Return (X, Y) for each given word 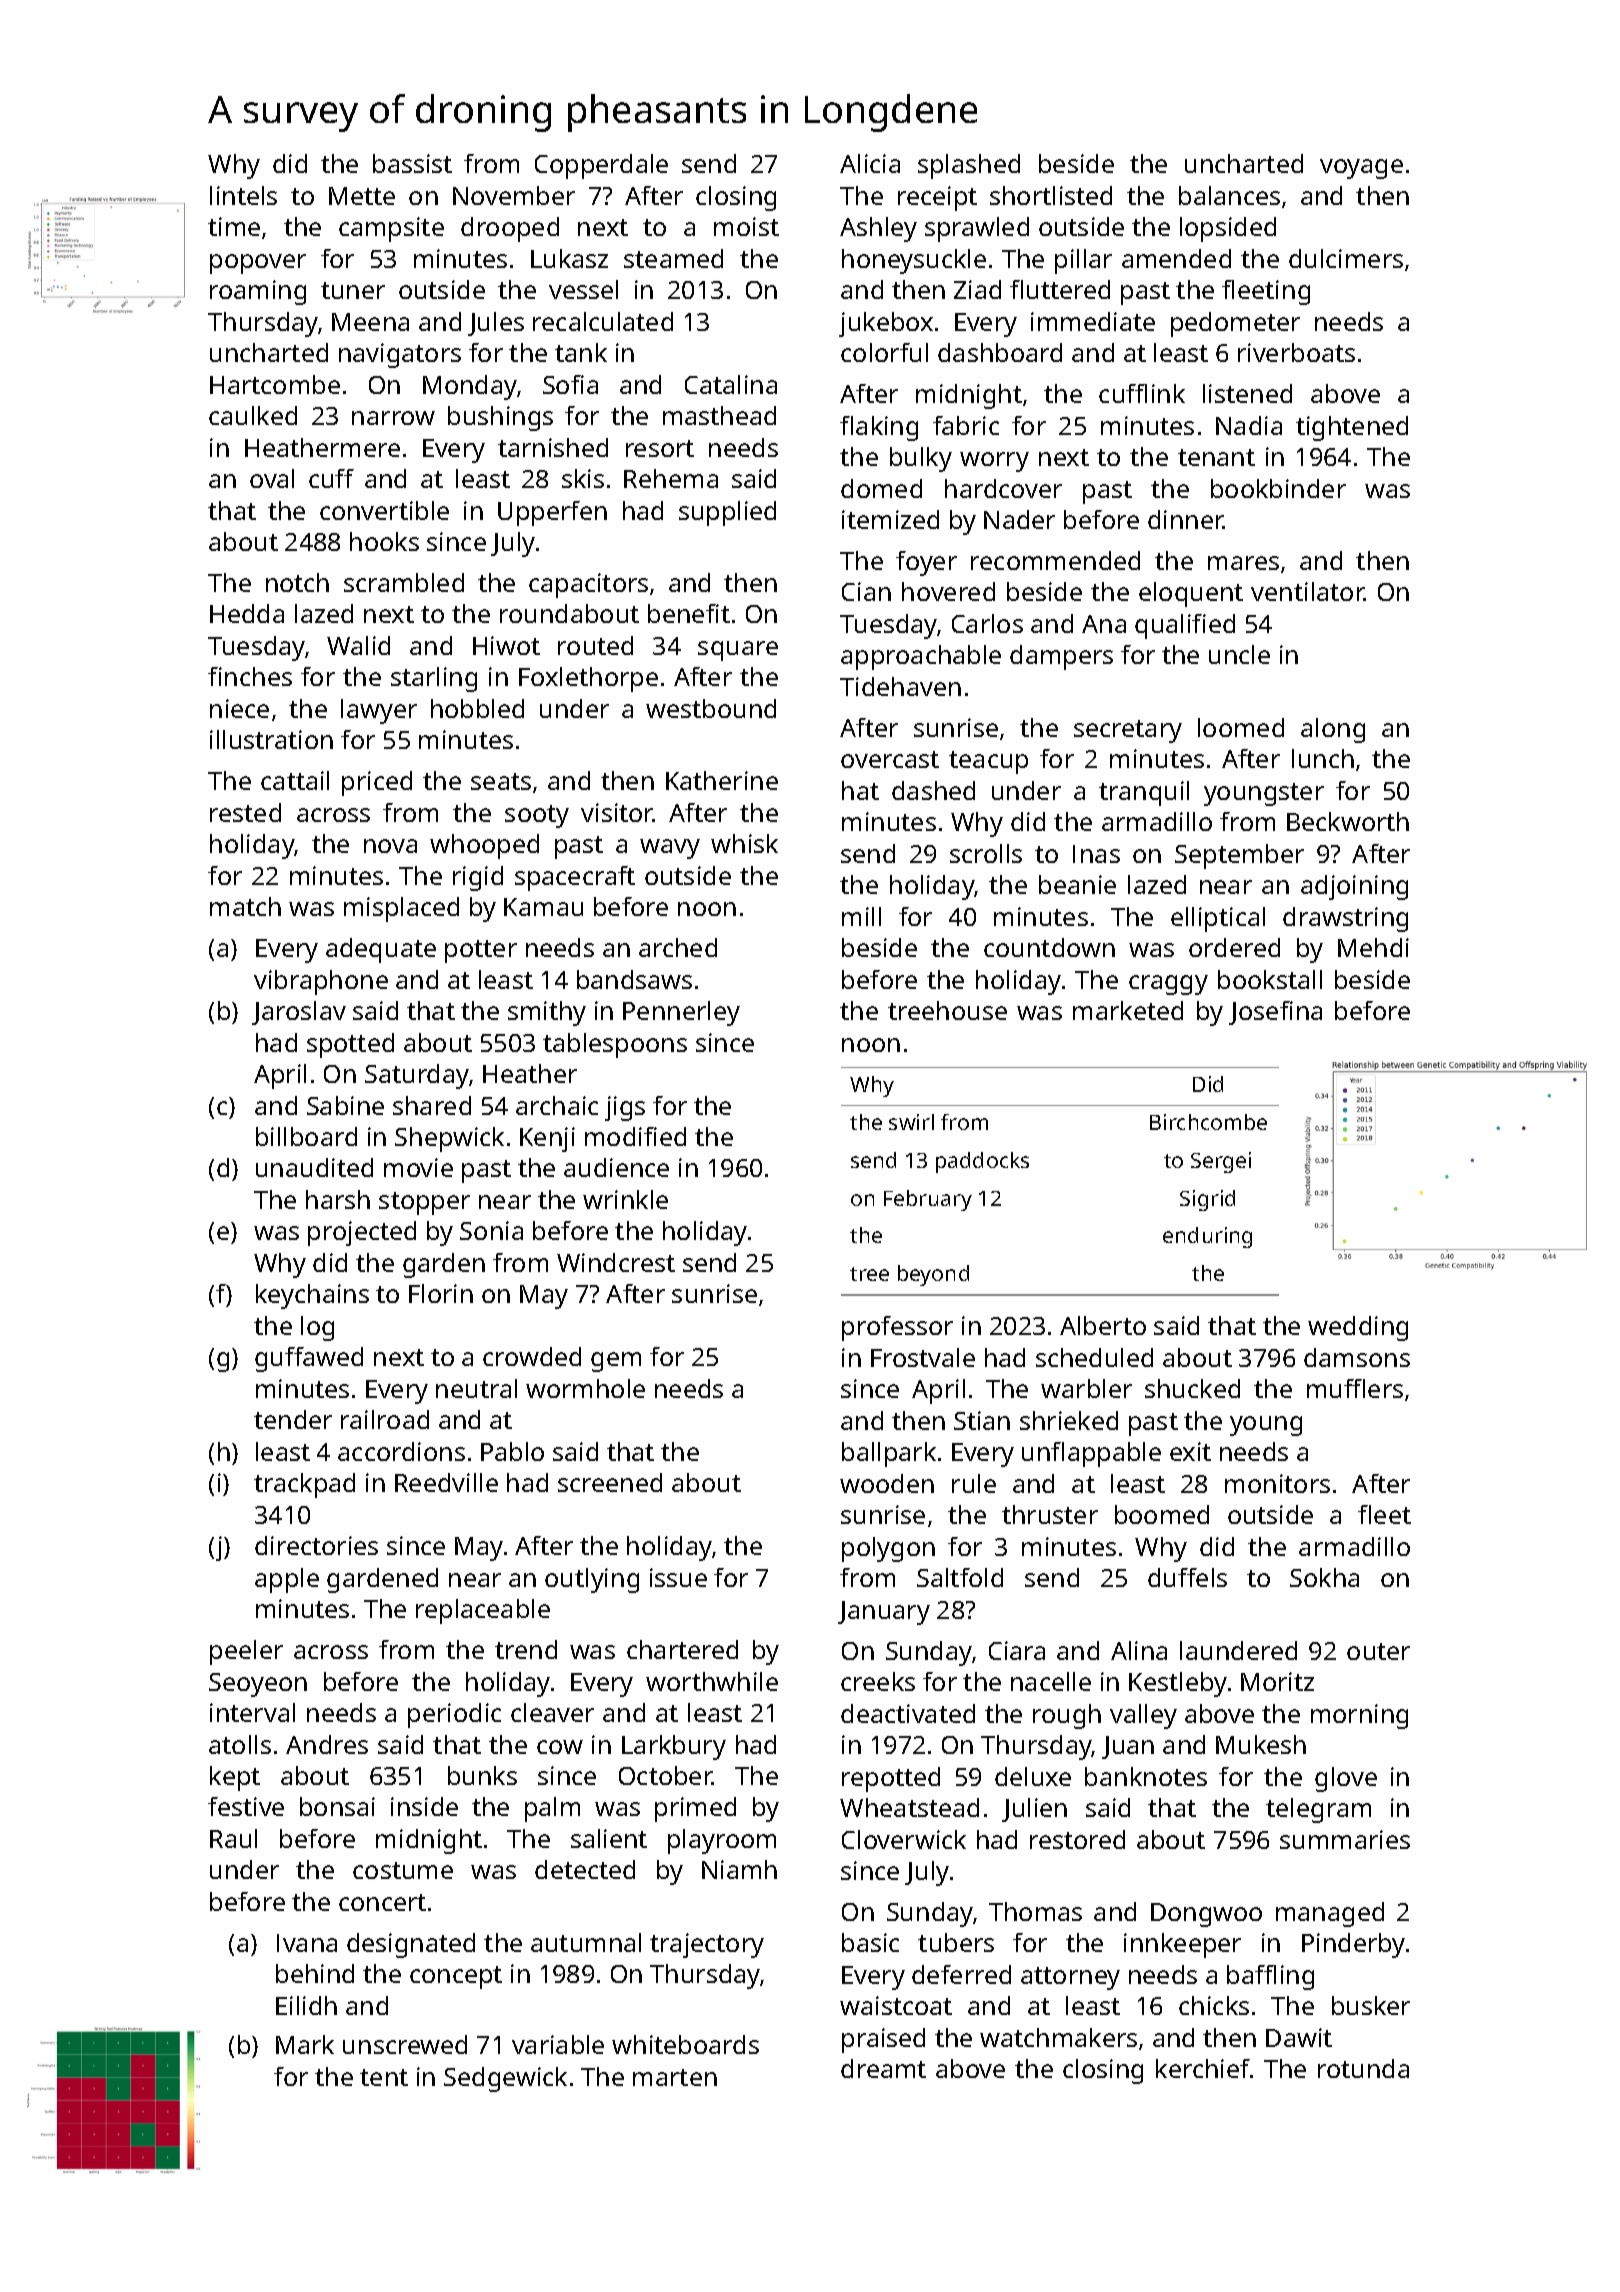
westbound (711, 708)
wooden (887, 1483)
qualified (1185, 626)
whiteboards (685, 2044)
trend (526, 1649)
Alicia (870, 163)
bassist (412, 163)
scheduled (1094, 1357)
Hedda (247, 613)
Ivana (307, 1943)
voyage (1361, 169)
